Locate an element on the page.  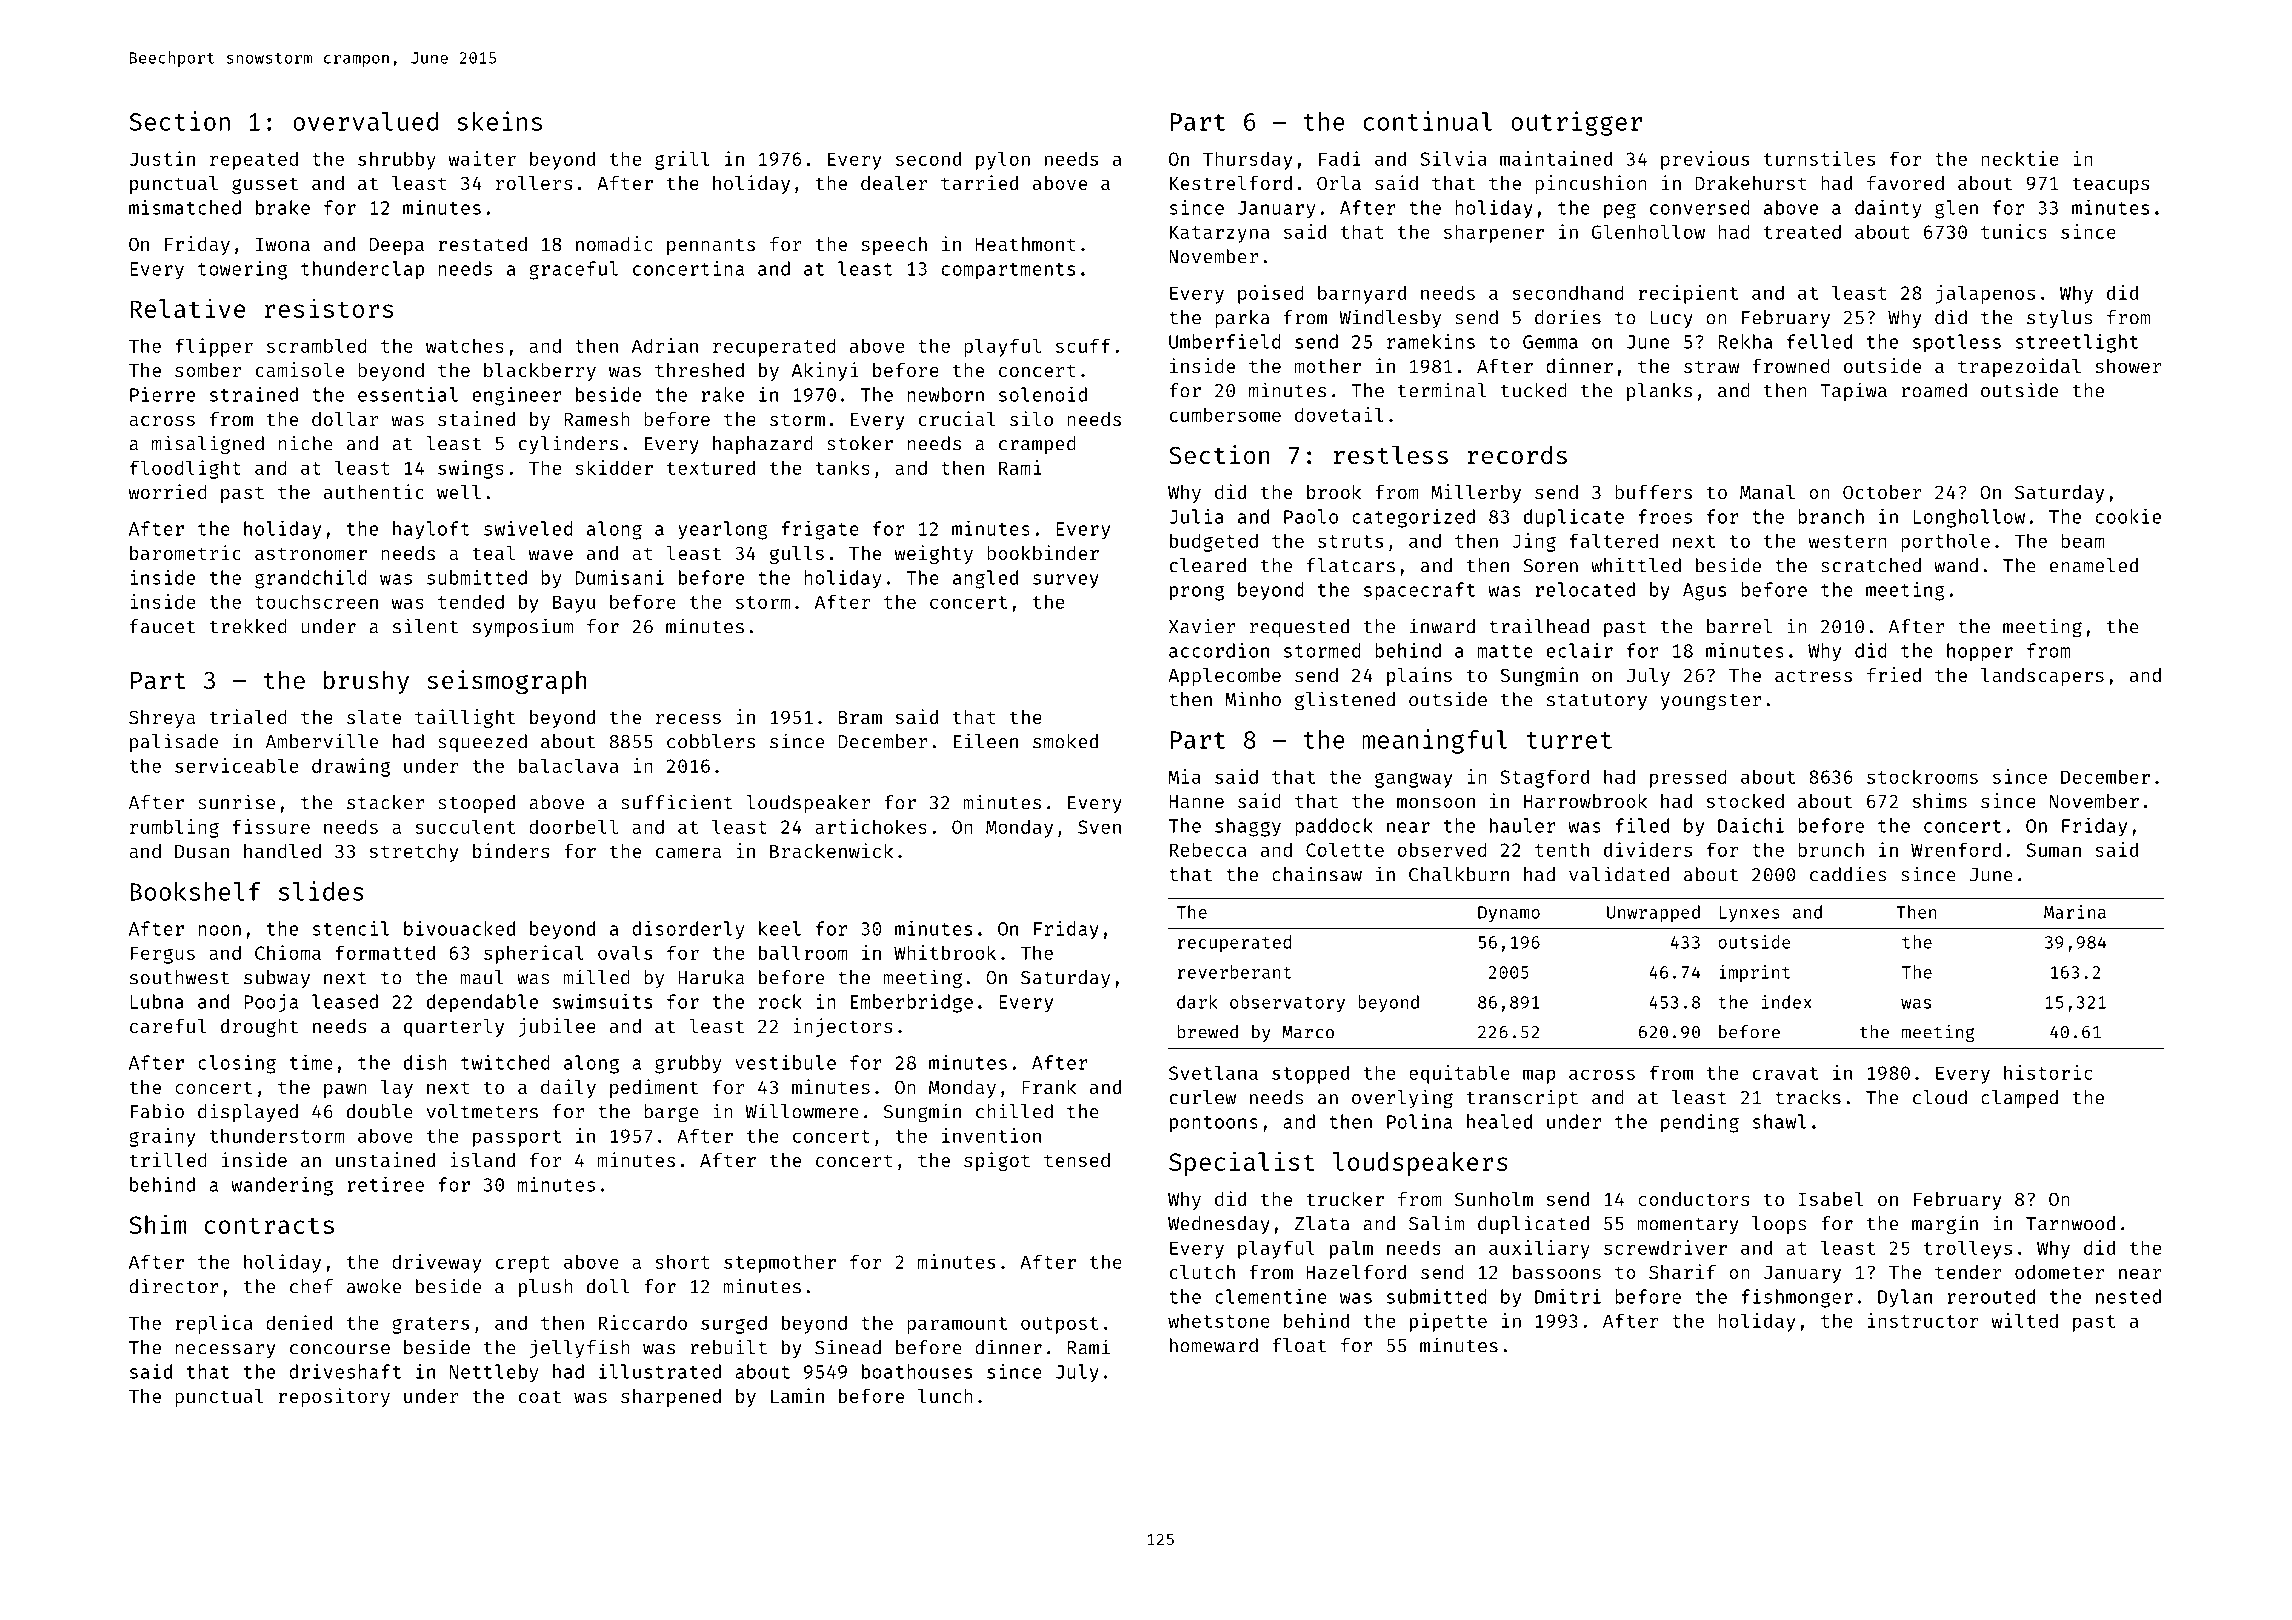
Dumisani is located at coordinates (619, 577).
